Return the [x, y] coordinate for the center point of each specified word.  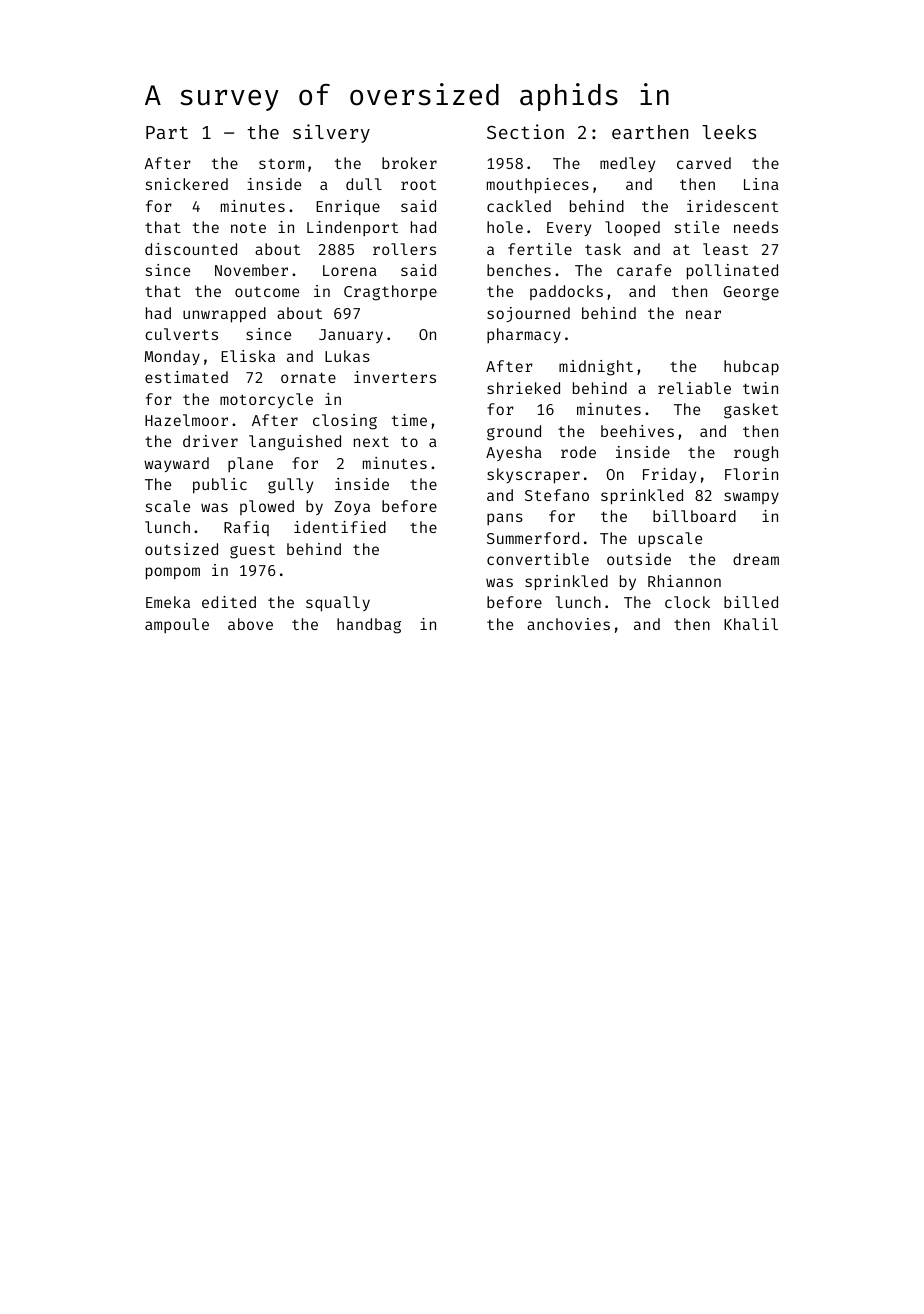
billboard [694, 516]
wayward [176, 464]
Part [167, 132]
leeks [729, 132]
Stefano [557, 495]
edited [229, 602]
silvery [331, 133]
